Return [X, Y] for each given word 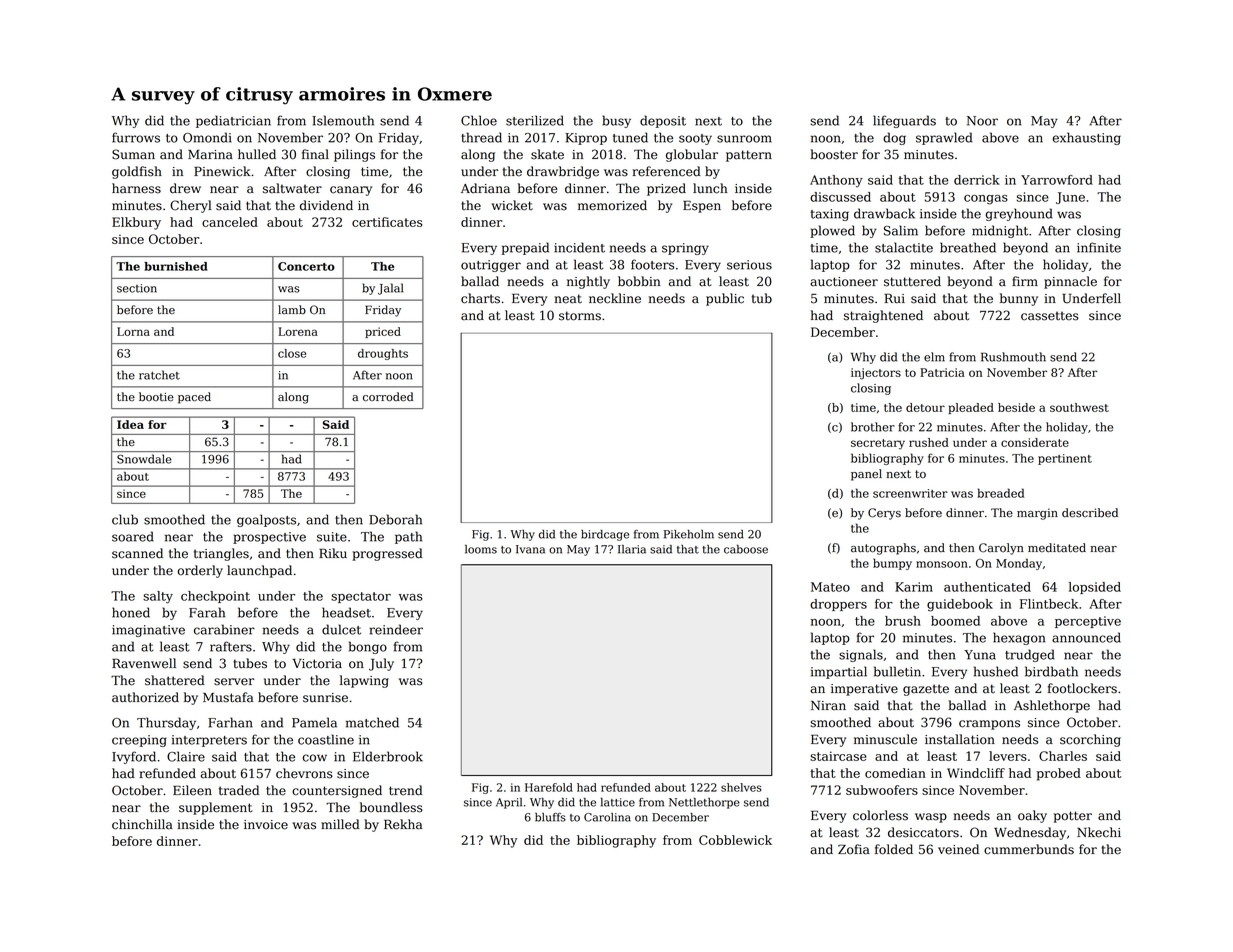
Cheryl [191, 206]
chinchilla [142, 824]
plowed [832, 231]
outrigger [491, 266]
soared [133, 536]
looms [481, 549]
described [1090, 513]
